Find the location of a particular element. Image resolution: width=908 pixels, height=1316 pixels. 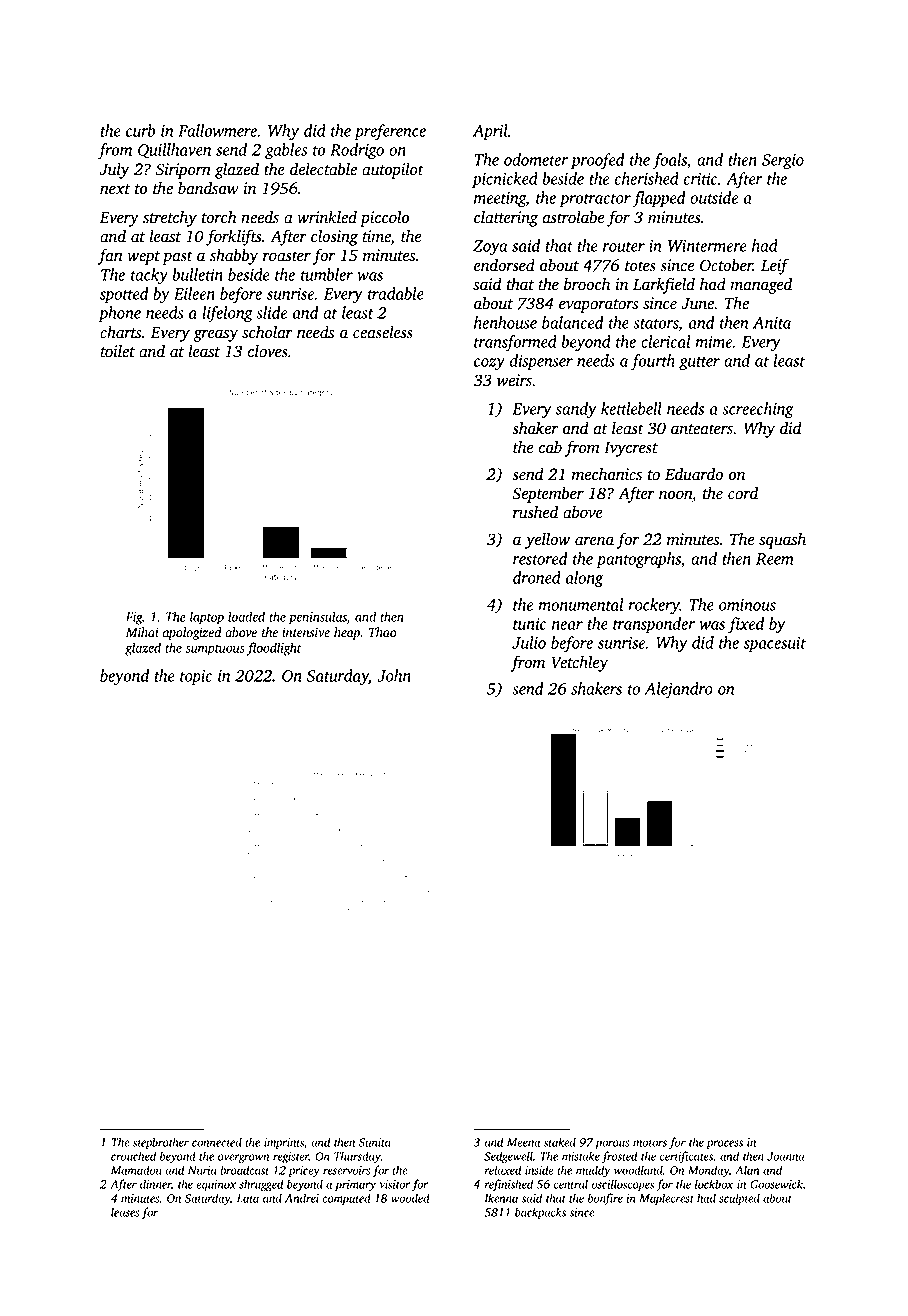

Fallowmere is located at coordinates (217, 130).
